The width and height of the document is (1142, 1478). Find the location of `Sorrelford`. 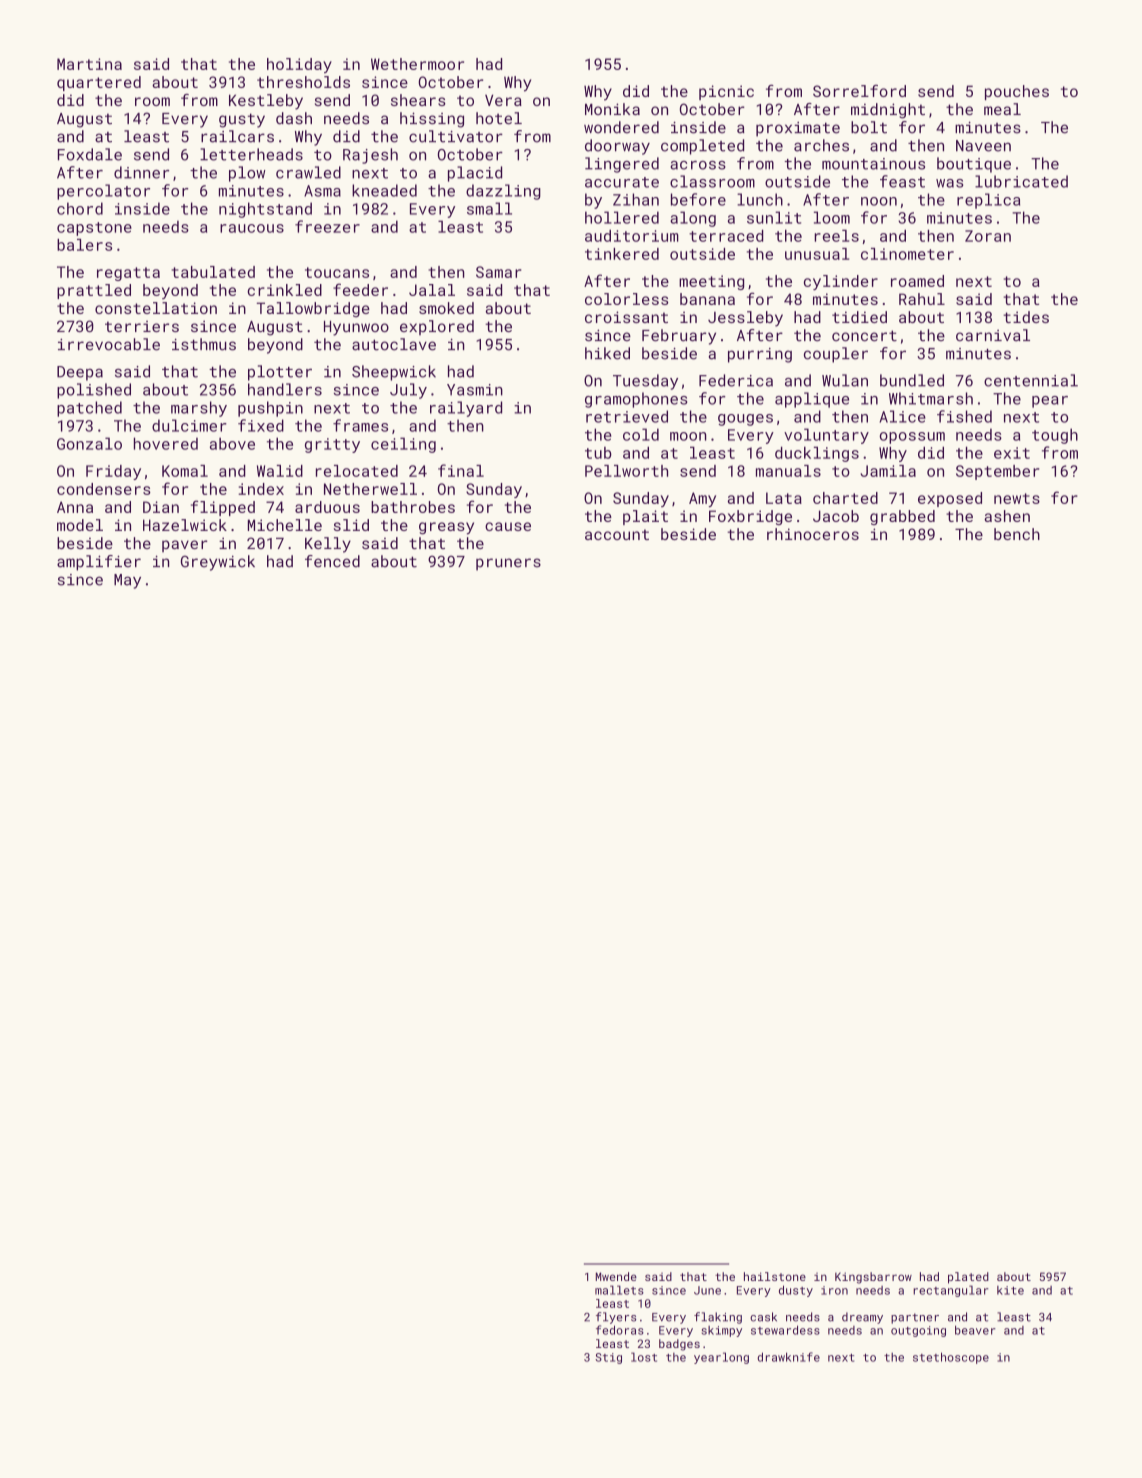

Sorrelford is located at coordinates (859, 91).
